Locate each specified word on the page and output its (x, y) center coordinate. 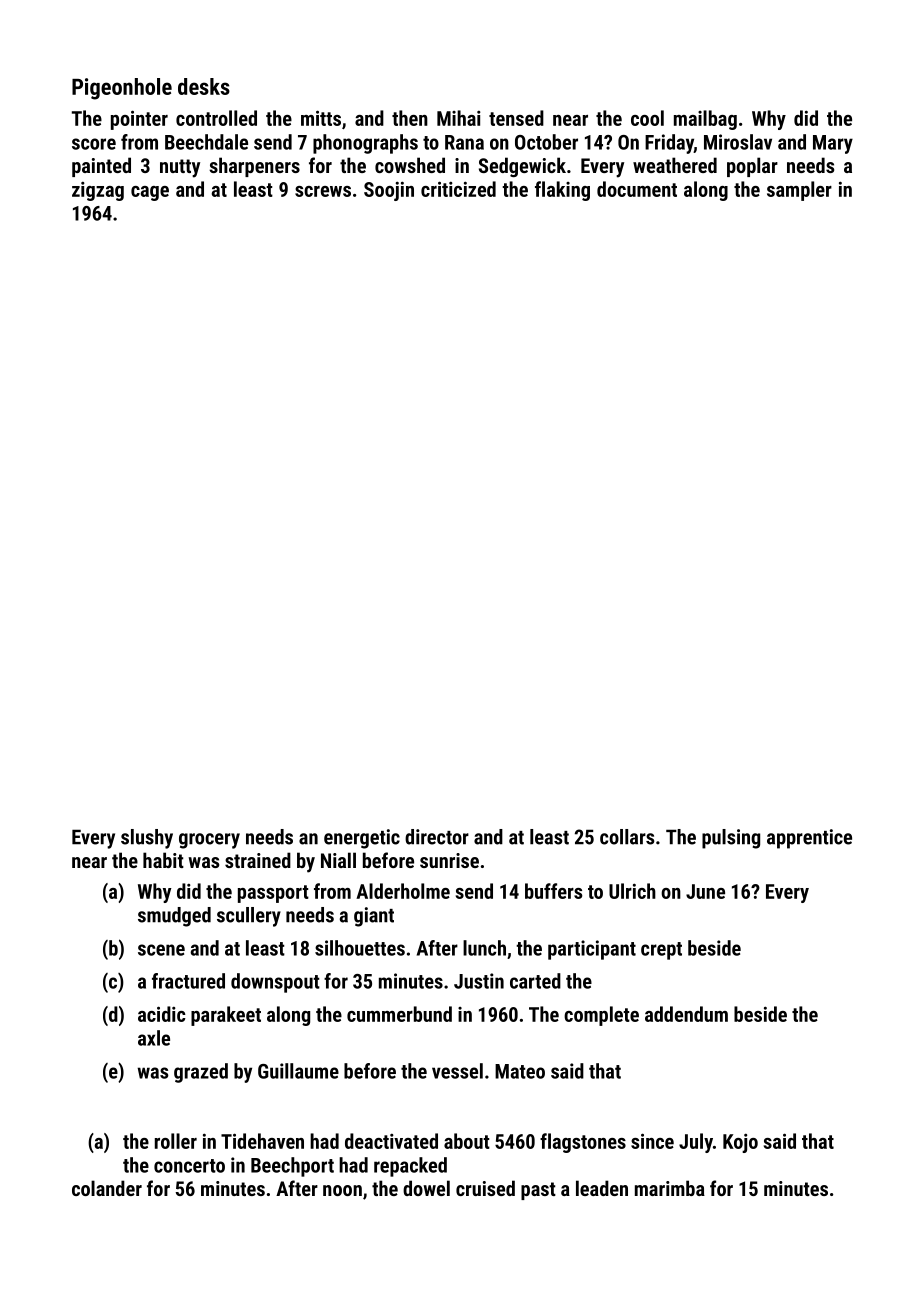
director (437, 837)
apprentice (809, 839)
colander (107, 1188)
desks (204, 86)
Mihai (459, 118)
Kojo (740, 1143)
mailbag (705, 120)
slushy (147, 839)
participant (592, 950)
